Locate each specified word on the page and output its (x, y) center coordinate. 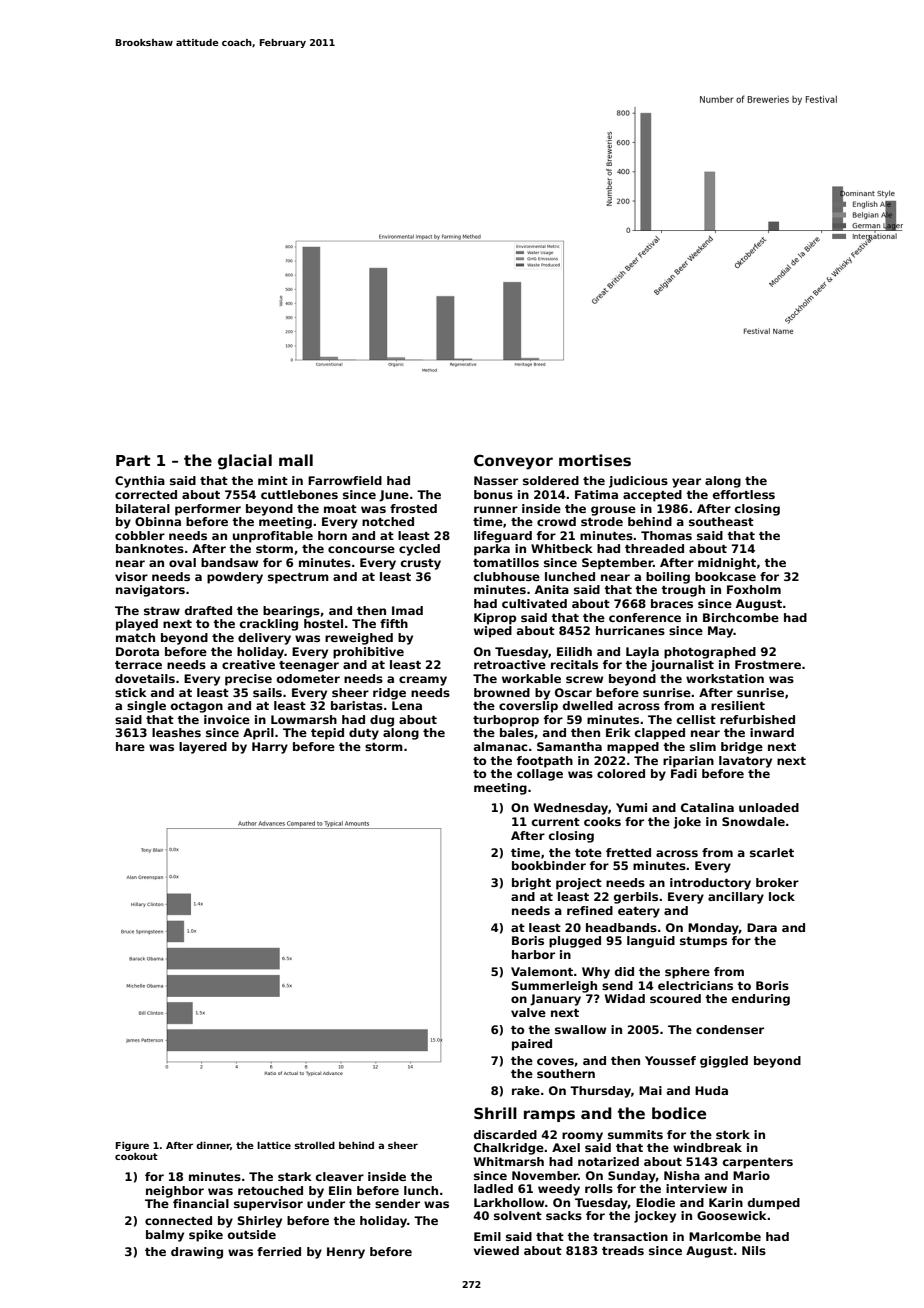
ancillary (736, 898)
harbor (533, 954)
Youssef (670, 1060)
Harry (270, 748)
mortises (595, 460)
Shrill (495, 1113)
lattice (274, 1145)
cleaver (340, 1176)
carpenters (758, 1163)
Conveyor (513, 462)
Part (133, 460)
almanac (500, 746)
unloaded (769, 807)
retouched (270, 1190)
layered (203, 748)
